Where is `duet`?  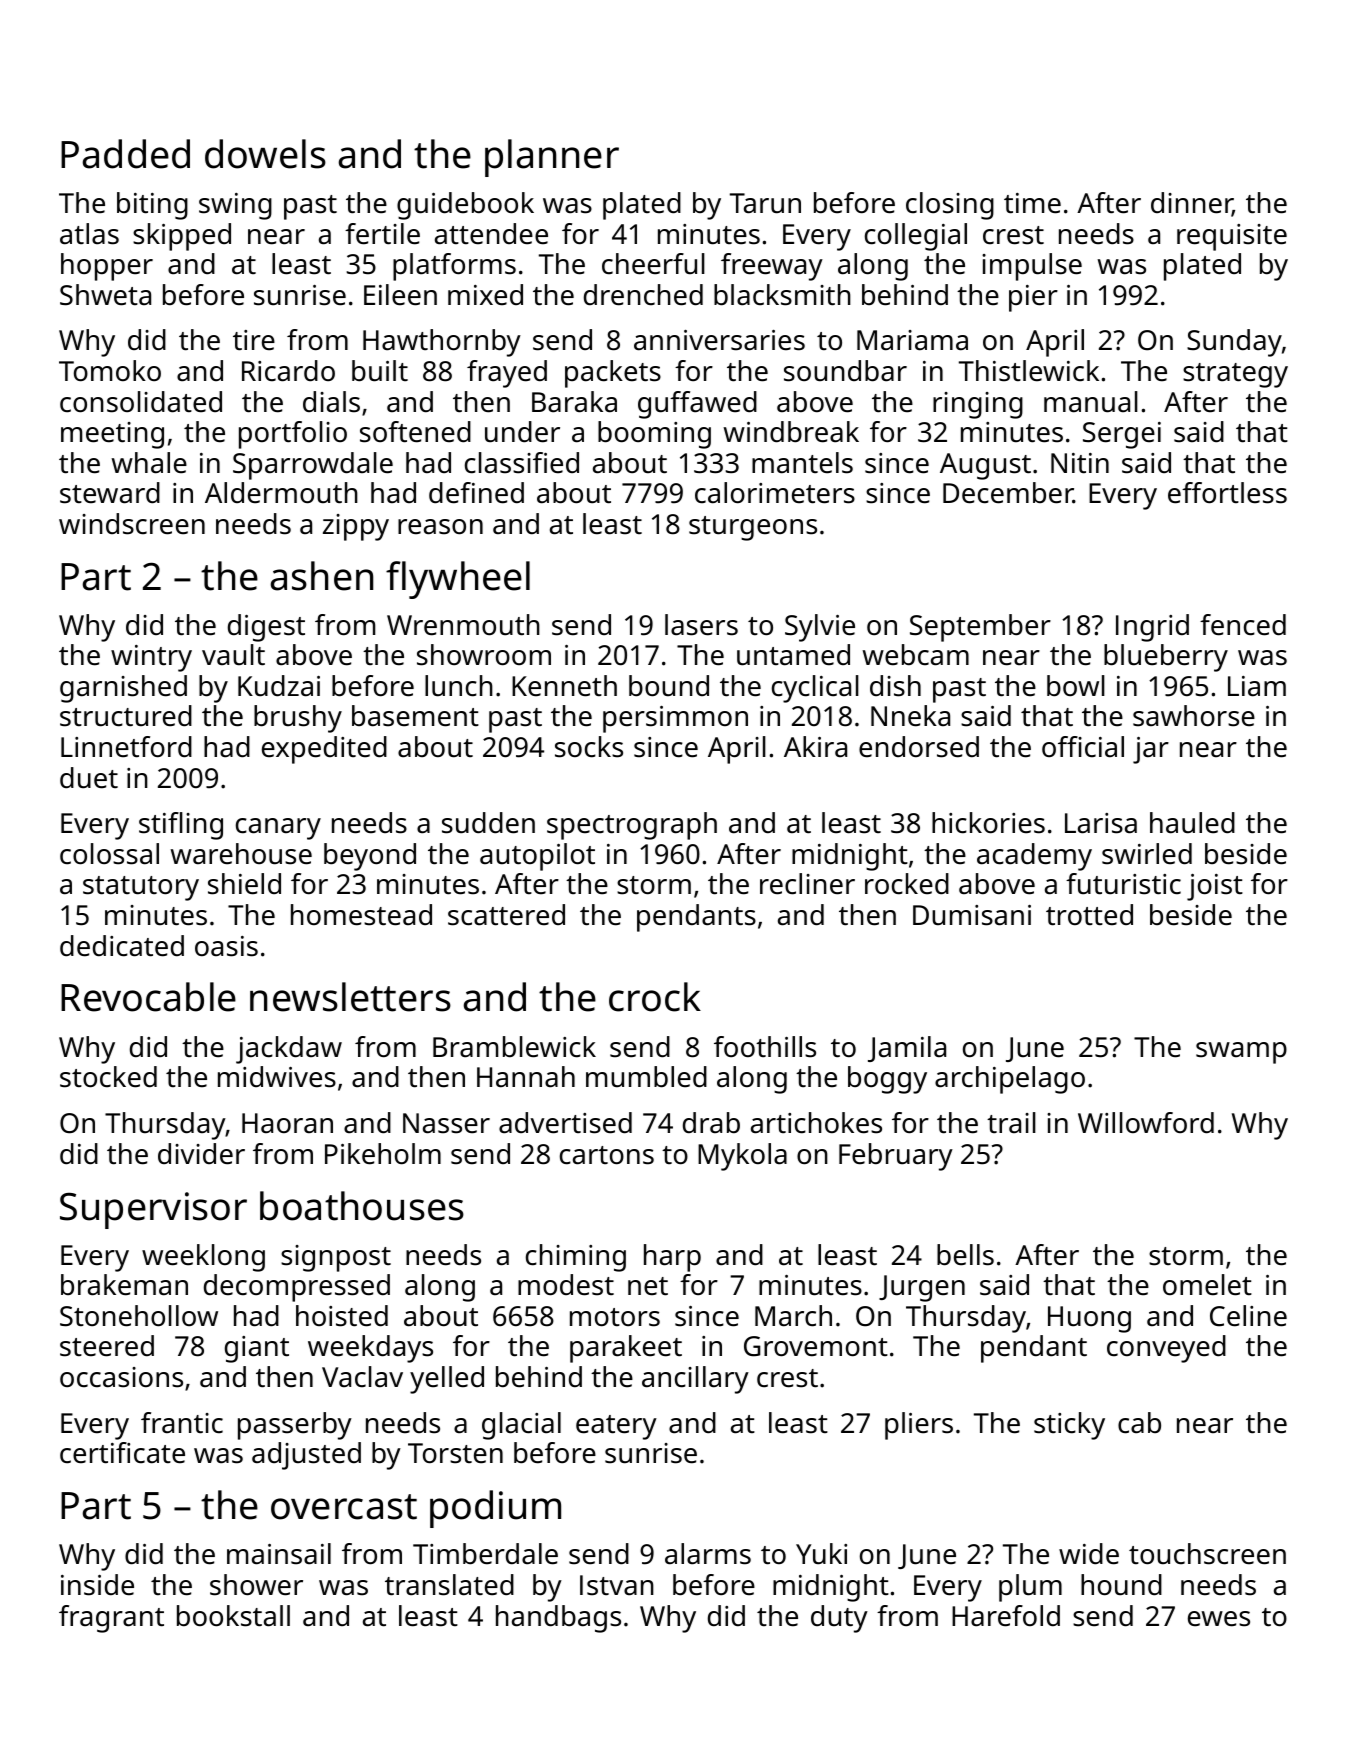
duet is located at coordinates (89, 778).
